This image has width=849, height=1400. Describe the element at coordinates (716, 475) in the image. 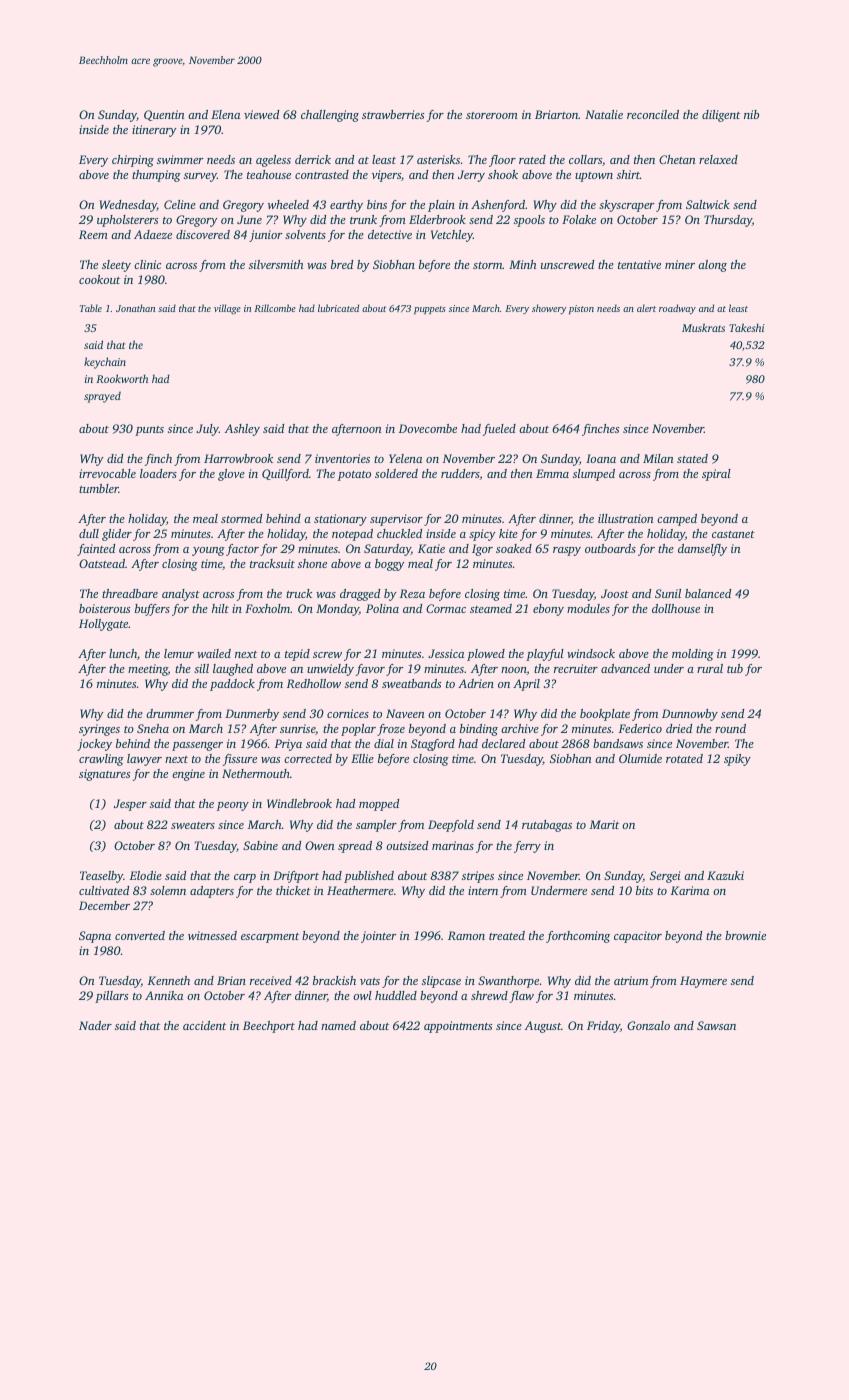

I see `spiral` at that location.
